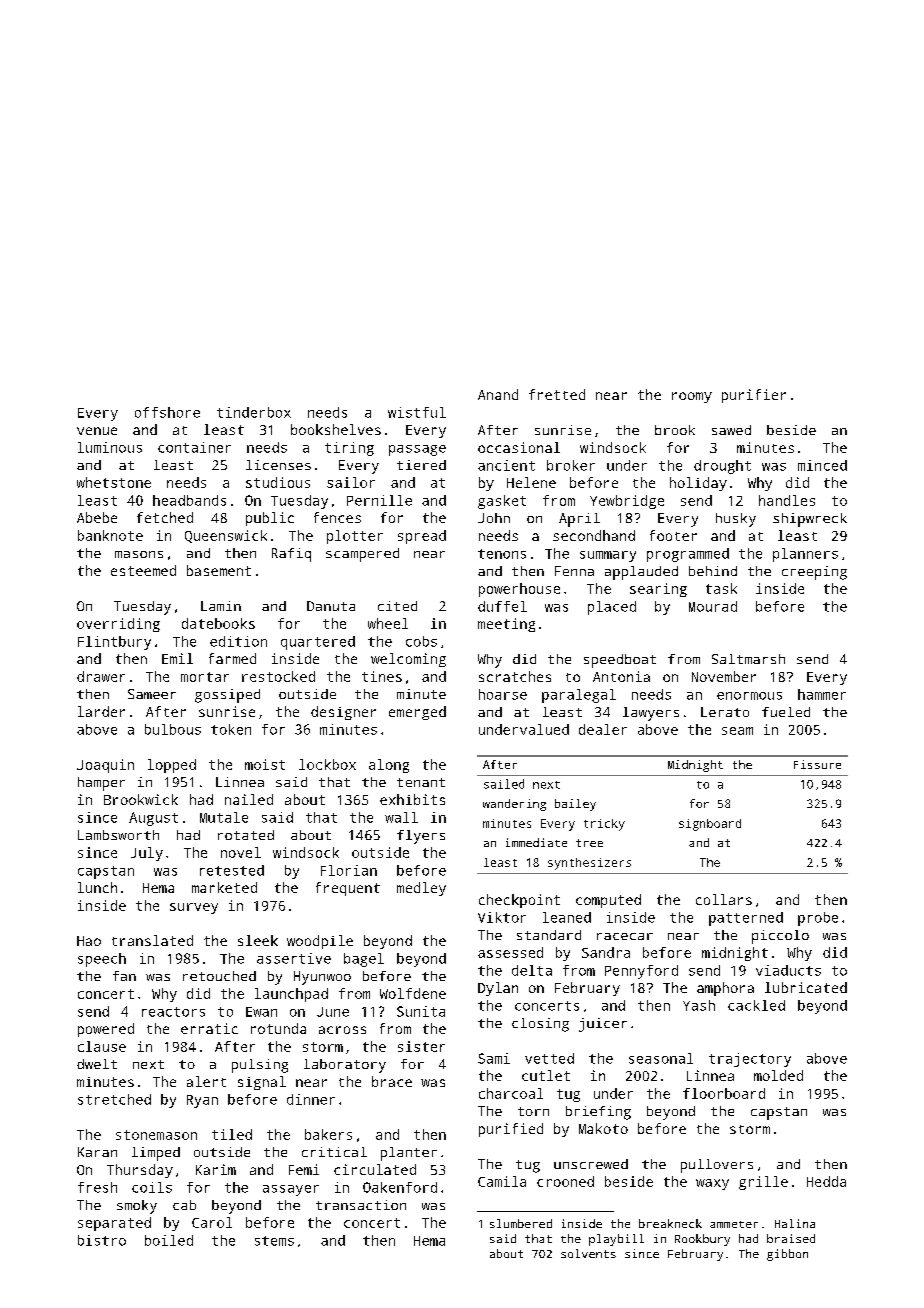 The height and width of the screenshot is (1308, 924). What do you see at coordinates (97, 1064) in the screenshot?
I see `dwelt` at bounding box center [97, 1064].
